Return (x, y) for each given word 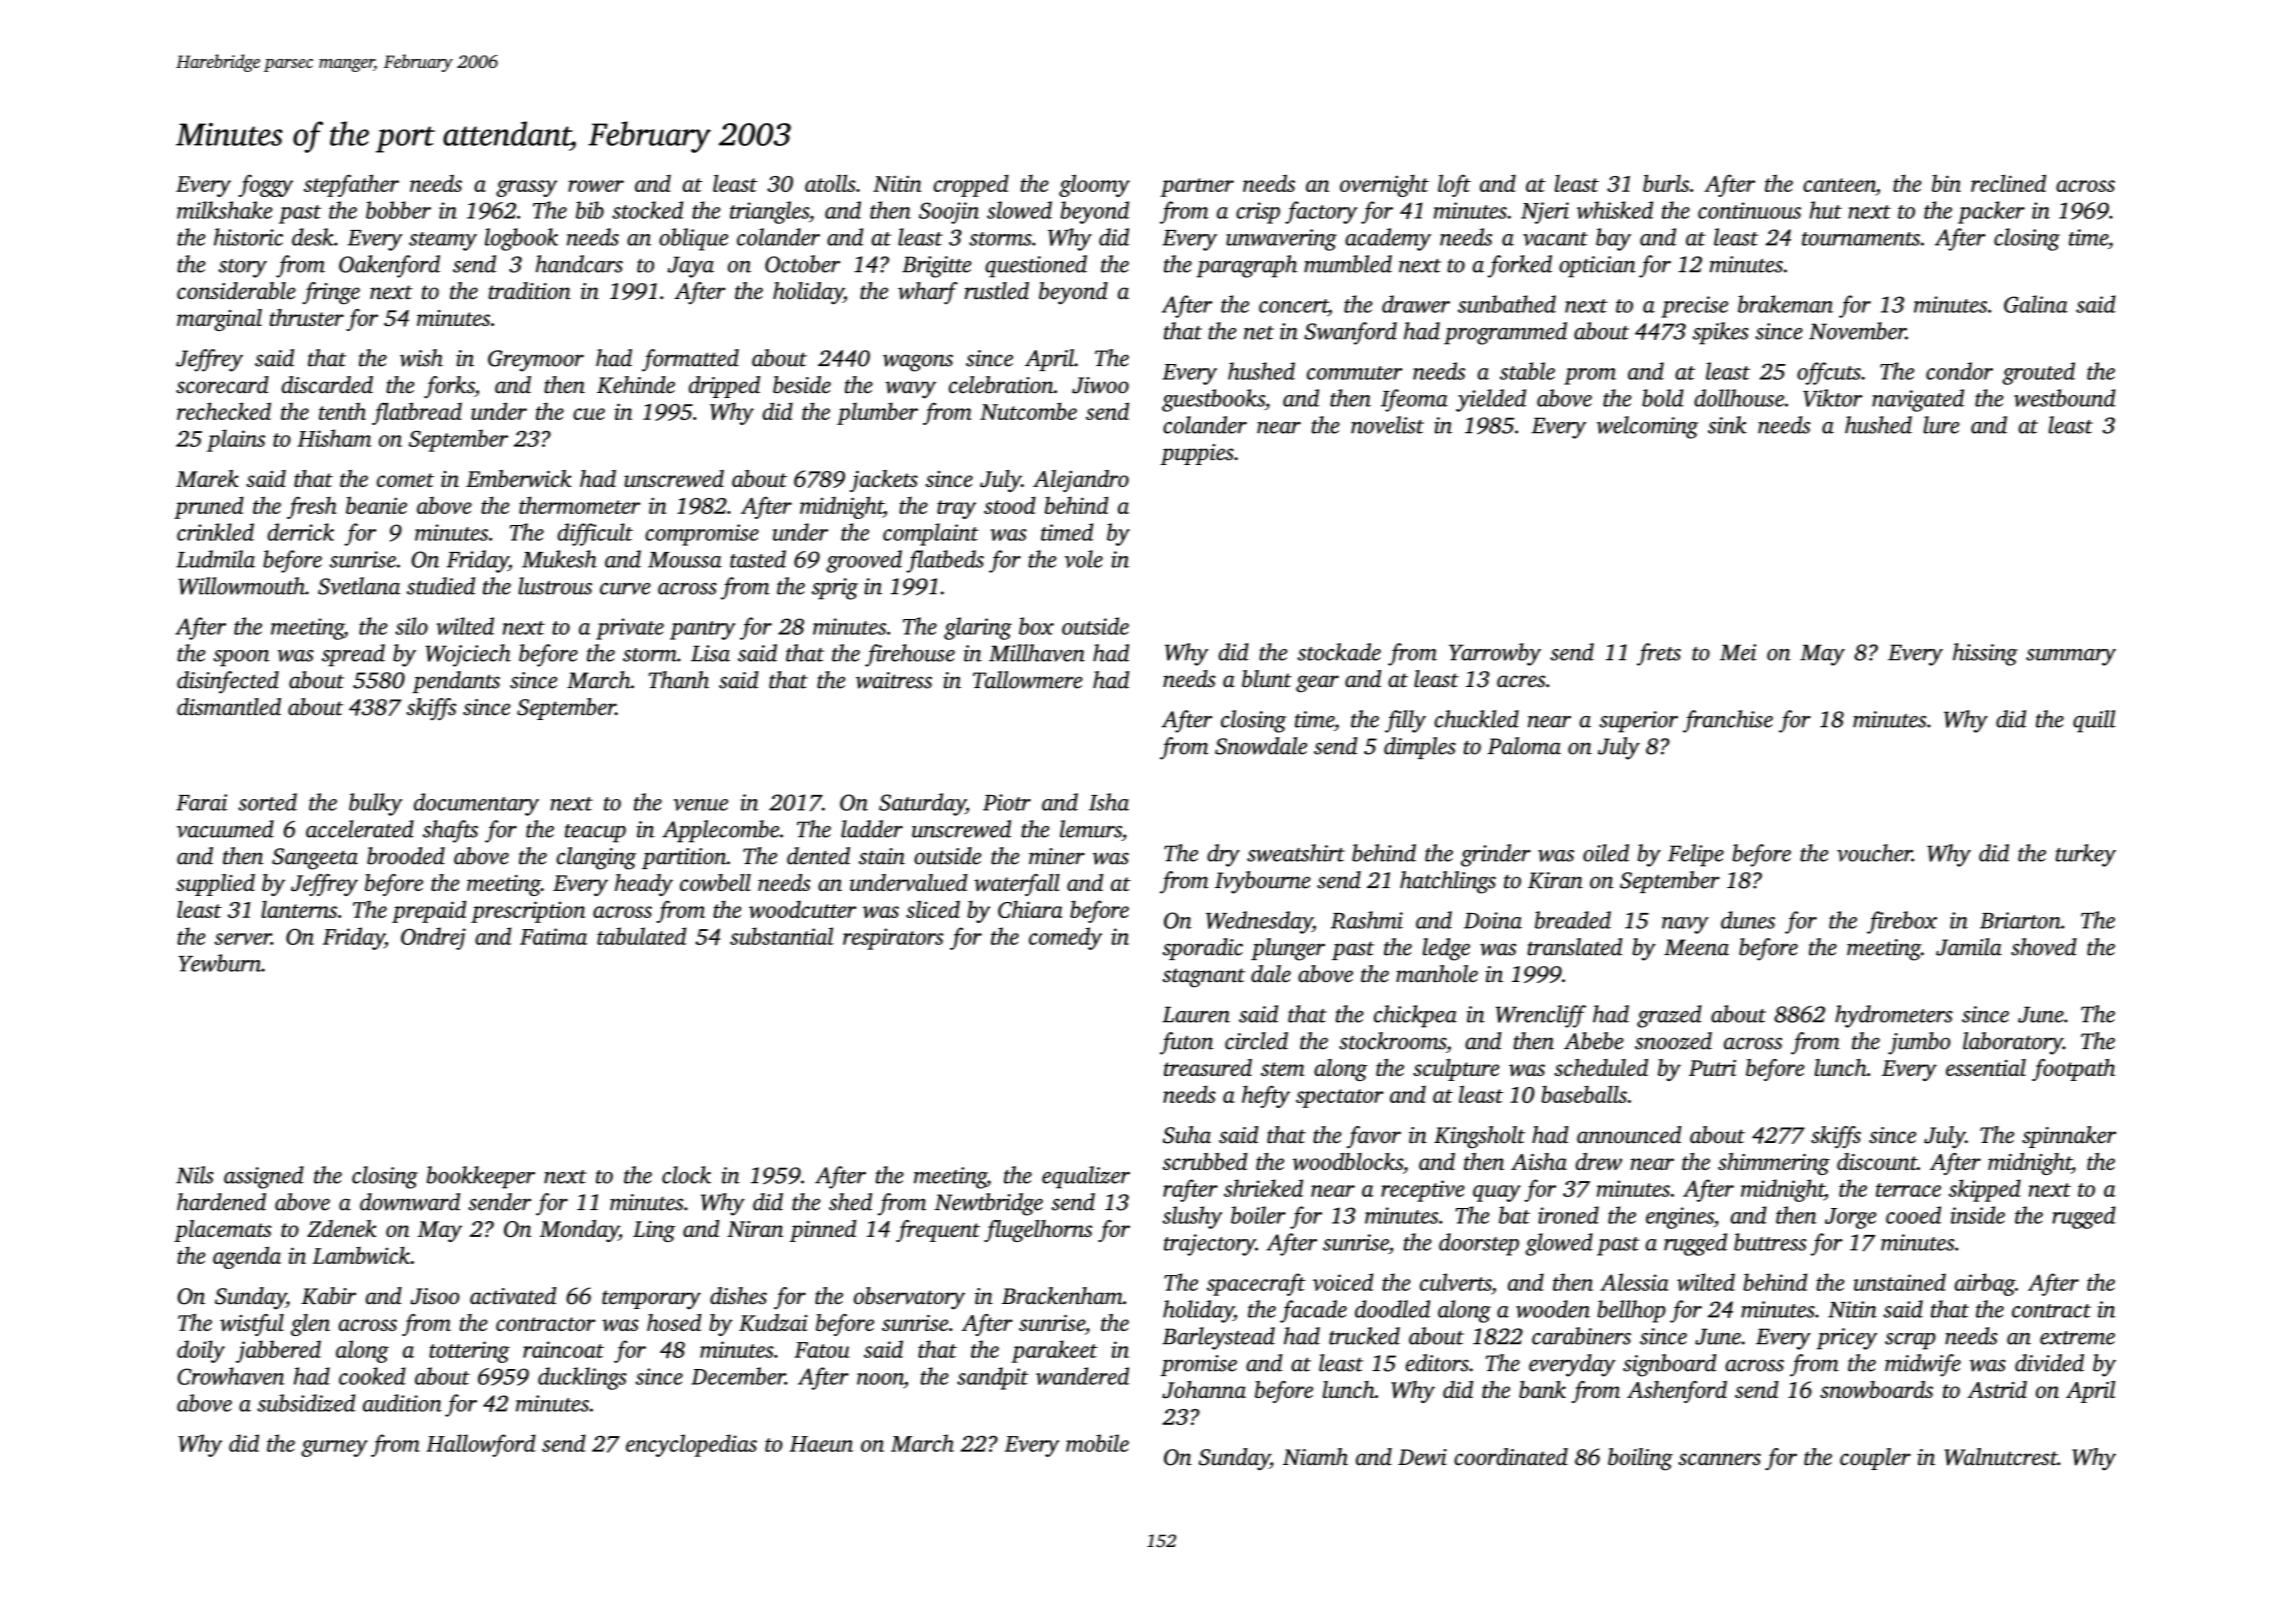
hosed (674, 1322)
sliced (933, 909)
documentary (476, 804)
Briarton (2020, 920)
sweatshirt (1296, 853)
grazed (1669, 1016)
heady (644, 885)
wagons (918, 363)
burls (1666, 183)
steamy (443, 241)
